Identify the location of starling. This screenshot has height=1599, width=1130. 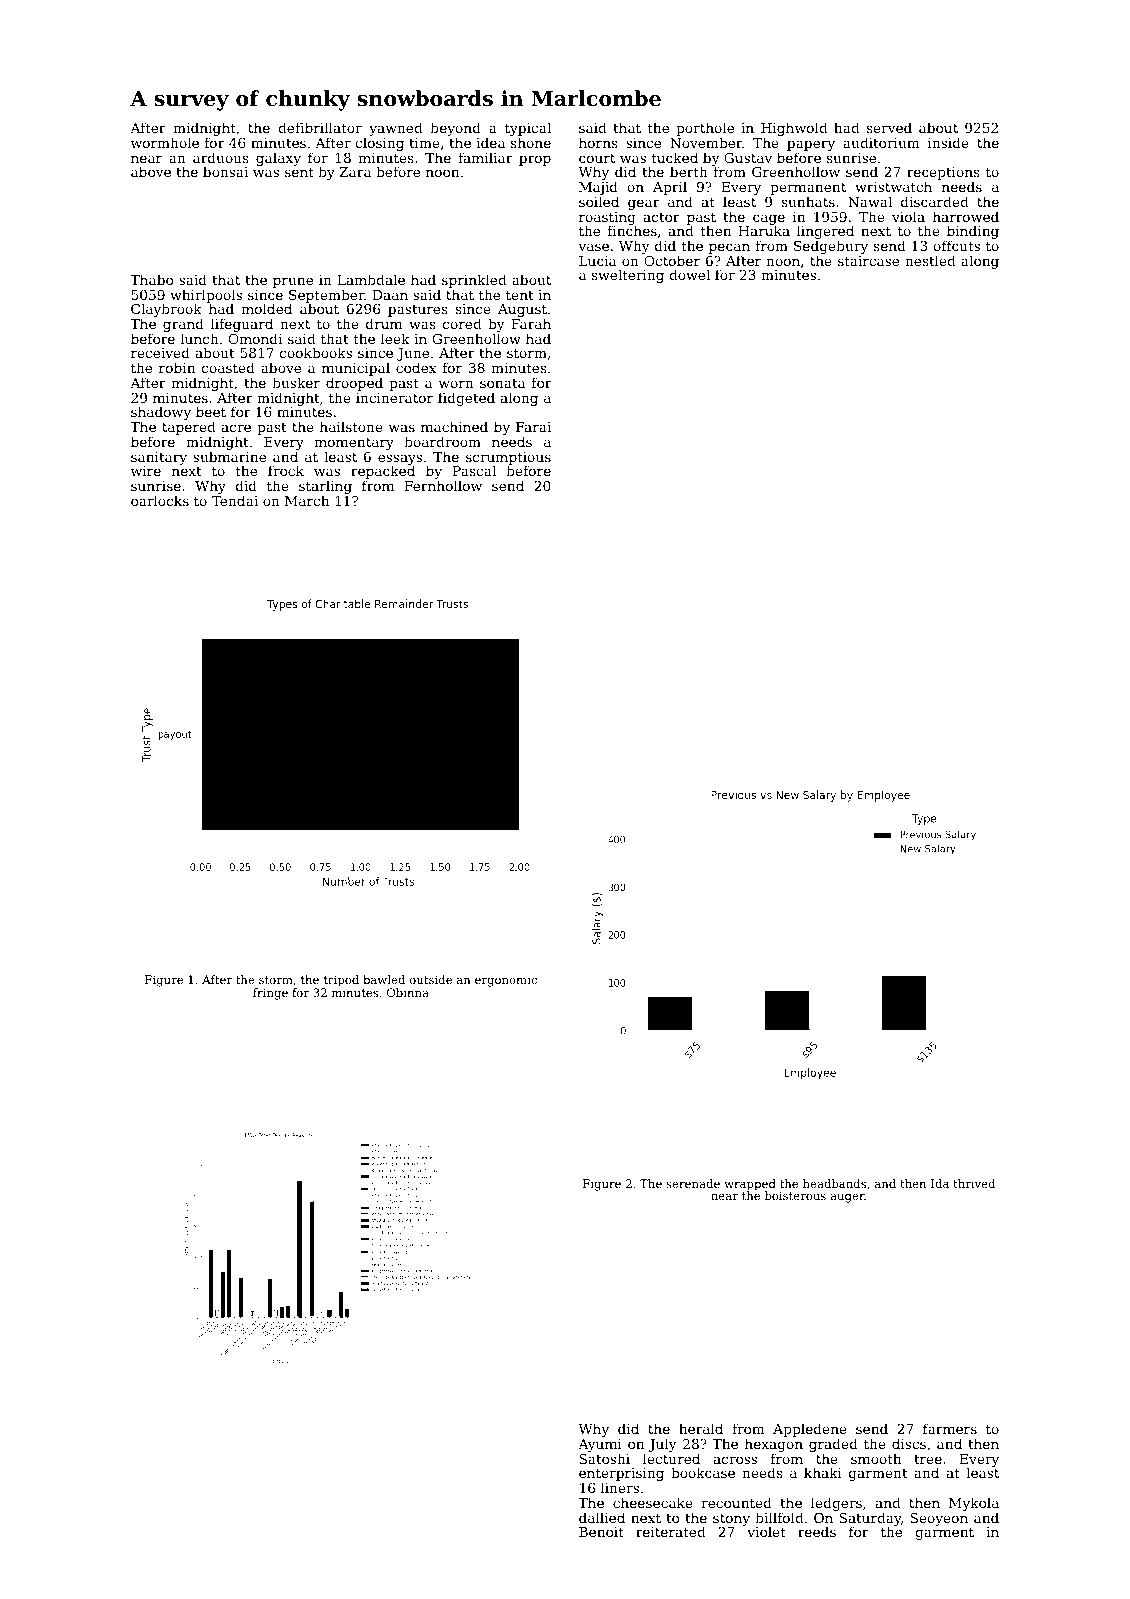
(325, 487).
